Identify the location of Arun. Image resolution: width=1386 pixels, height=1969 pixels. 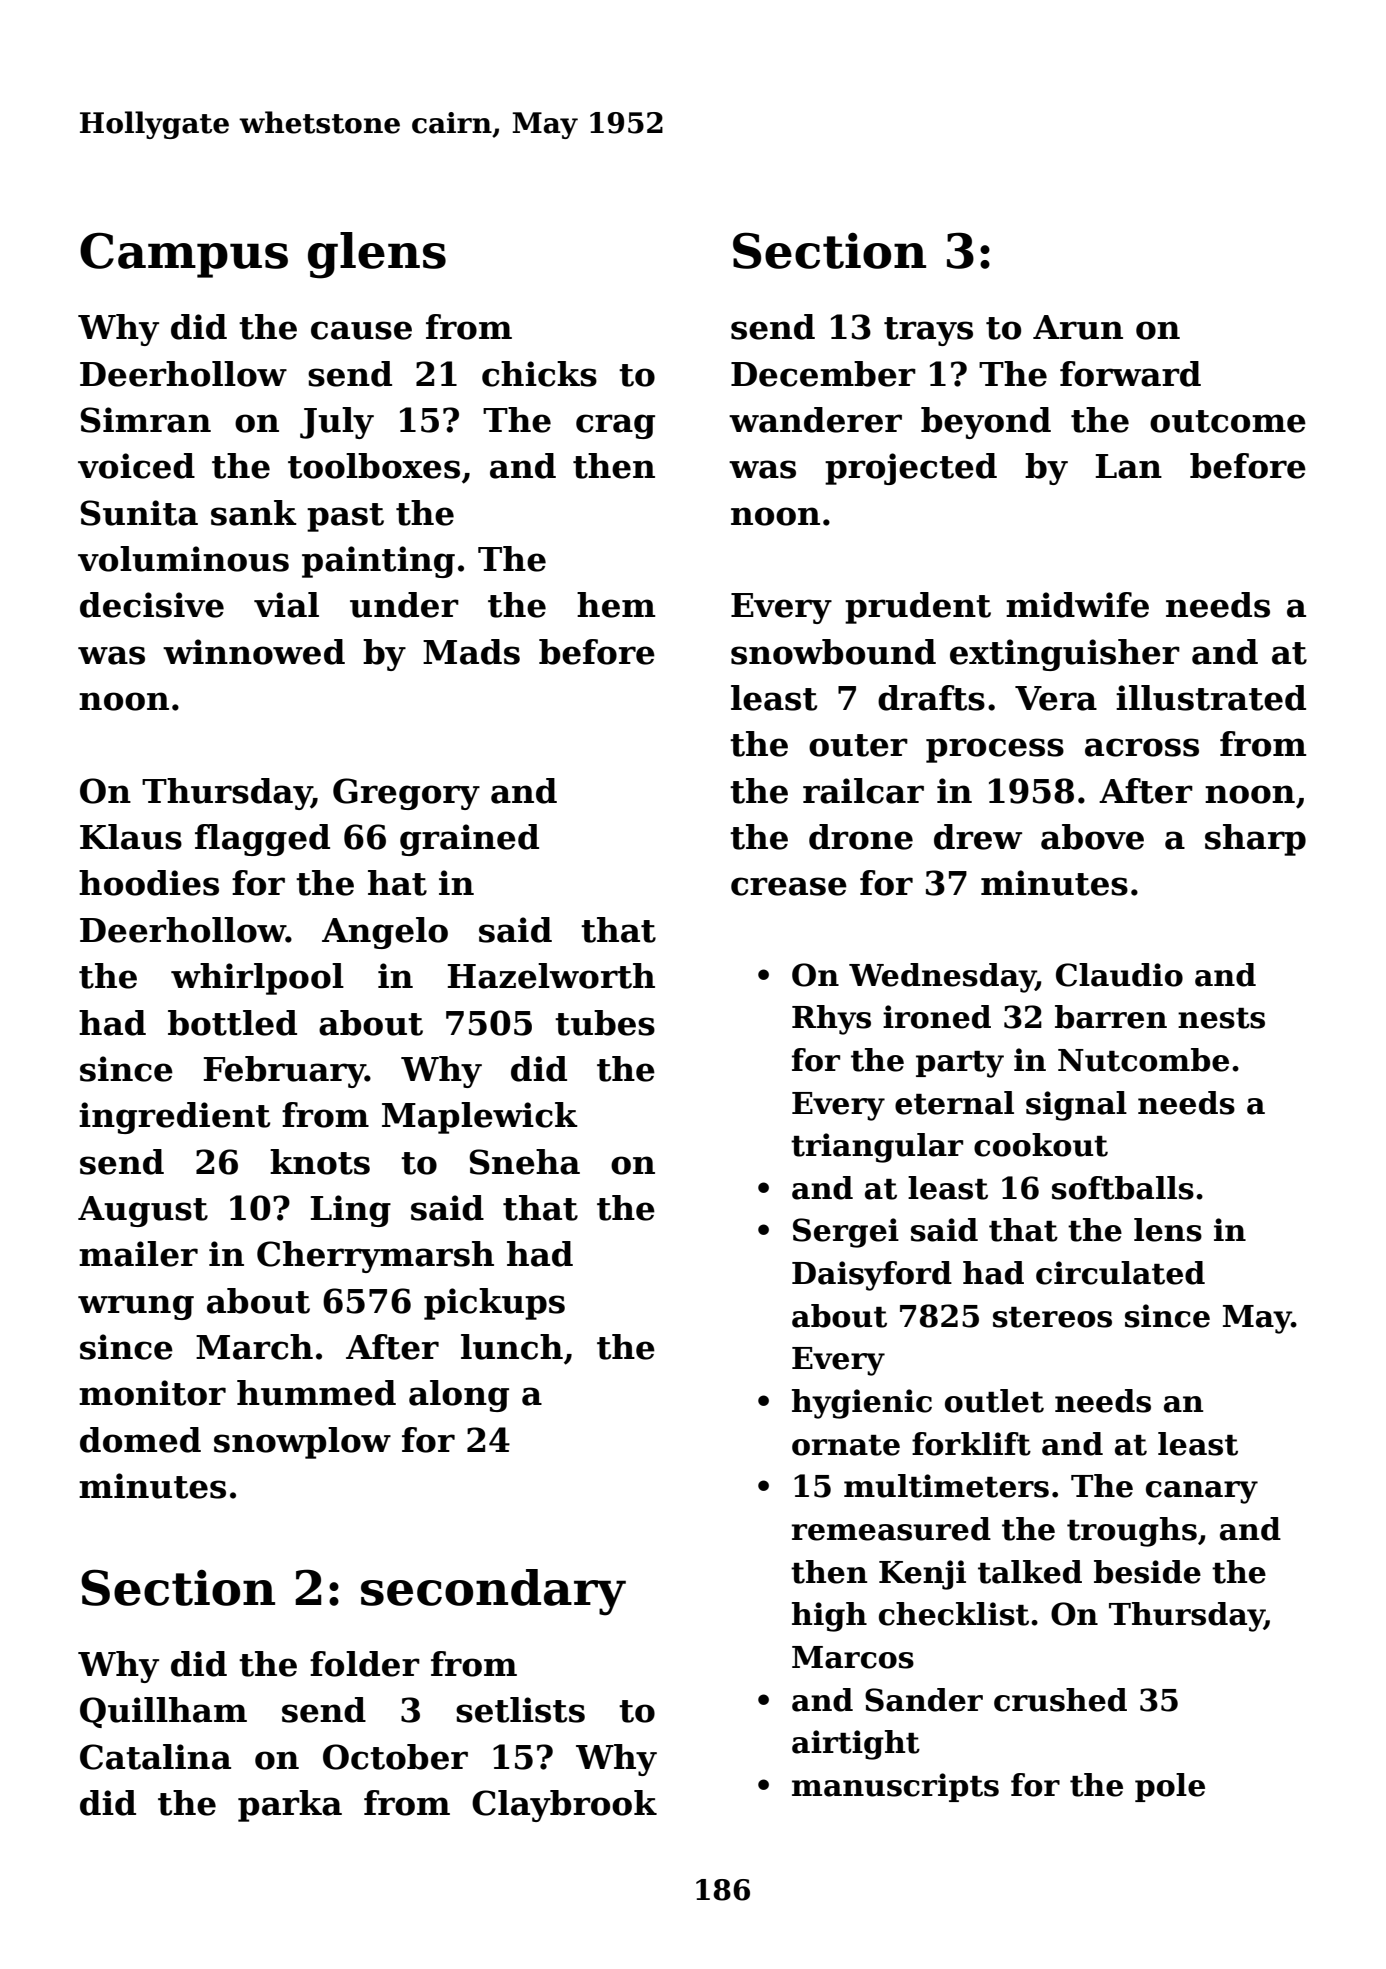
(1078, 327).
